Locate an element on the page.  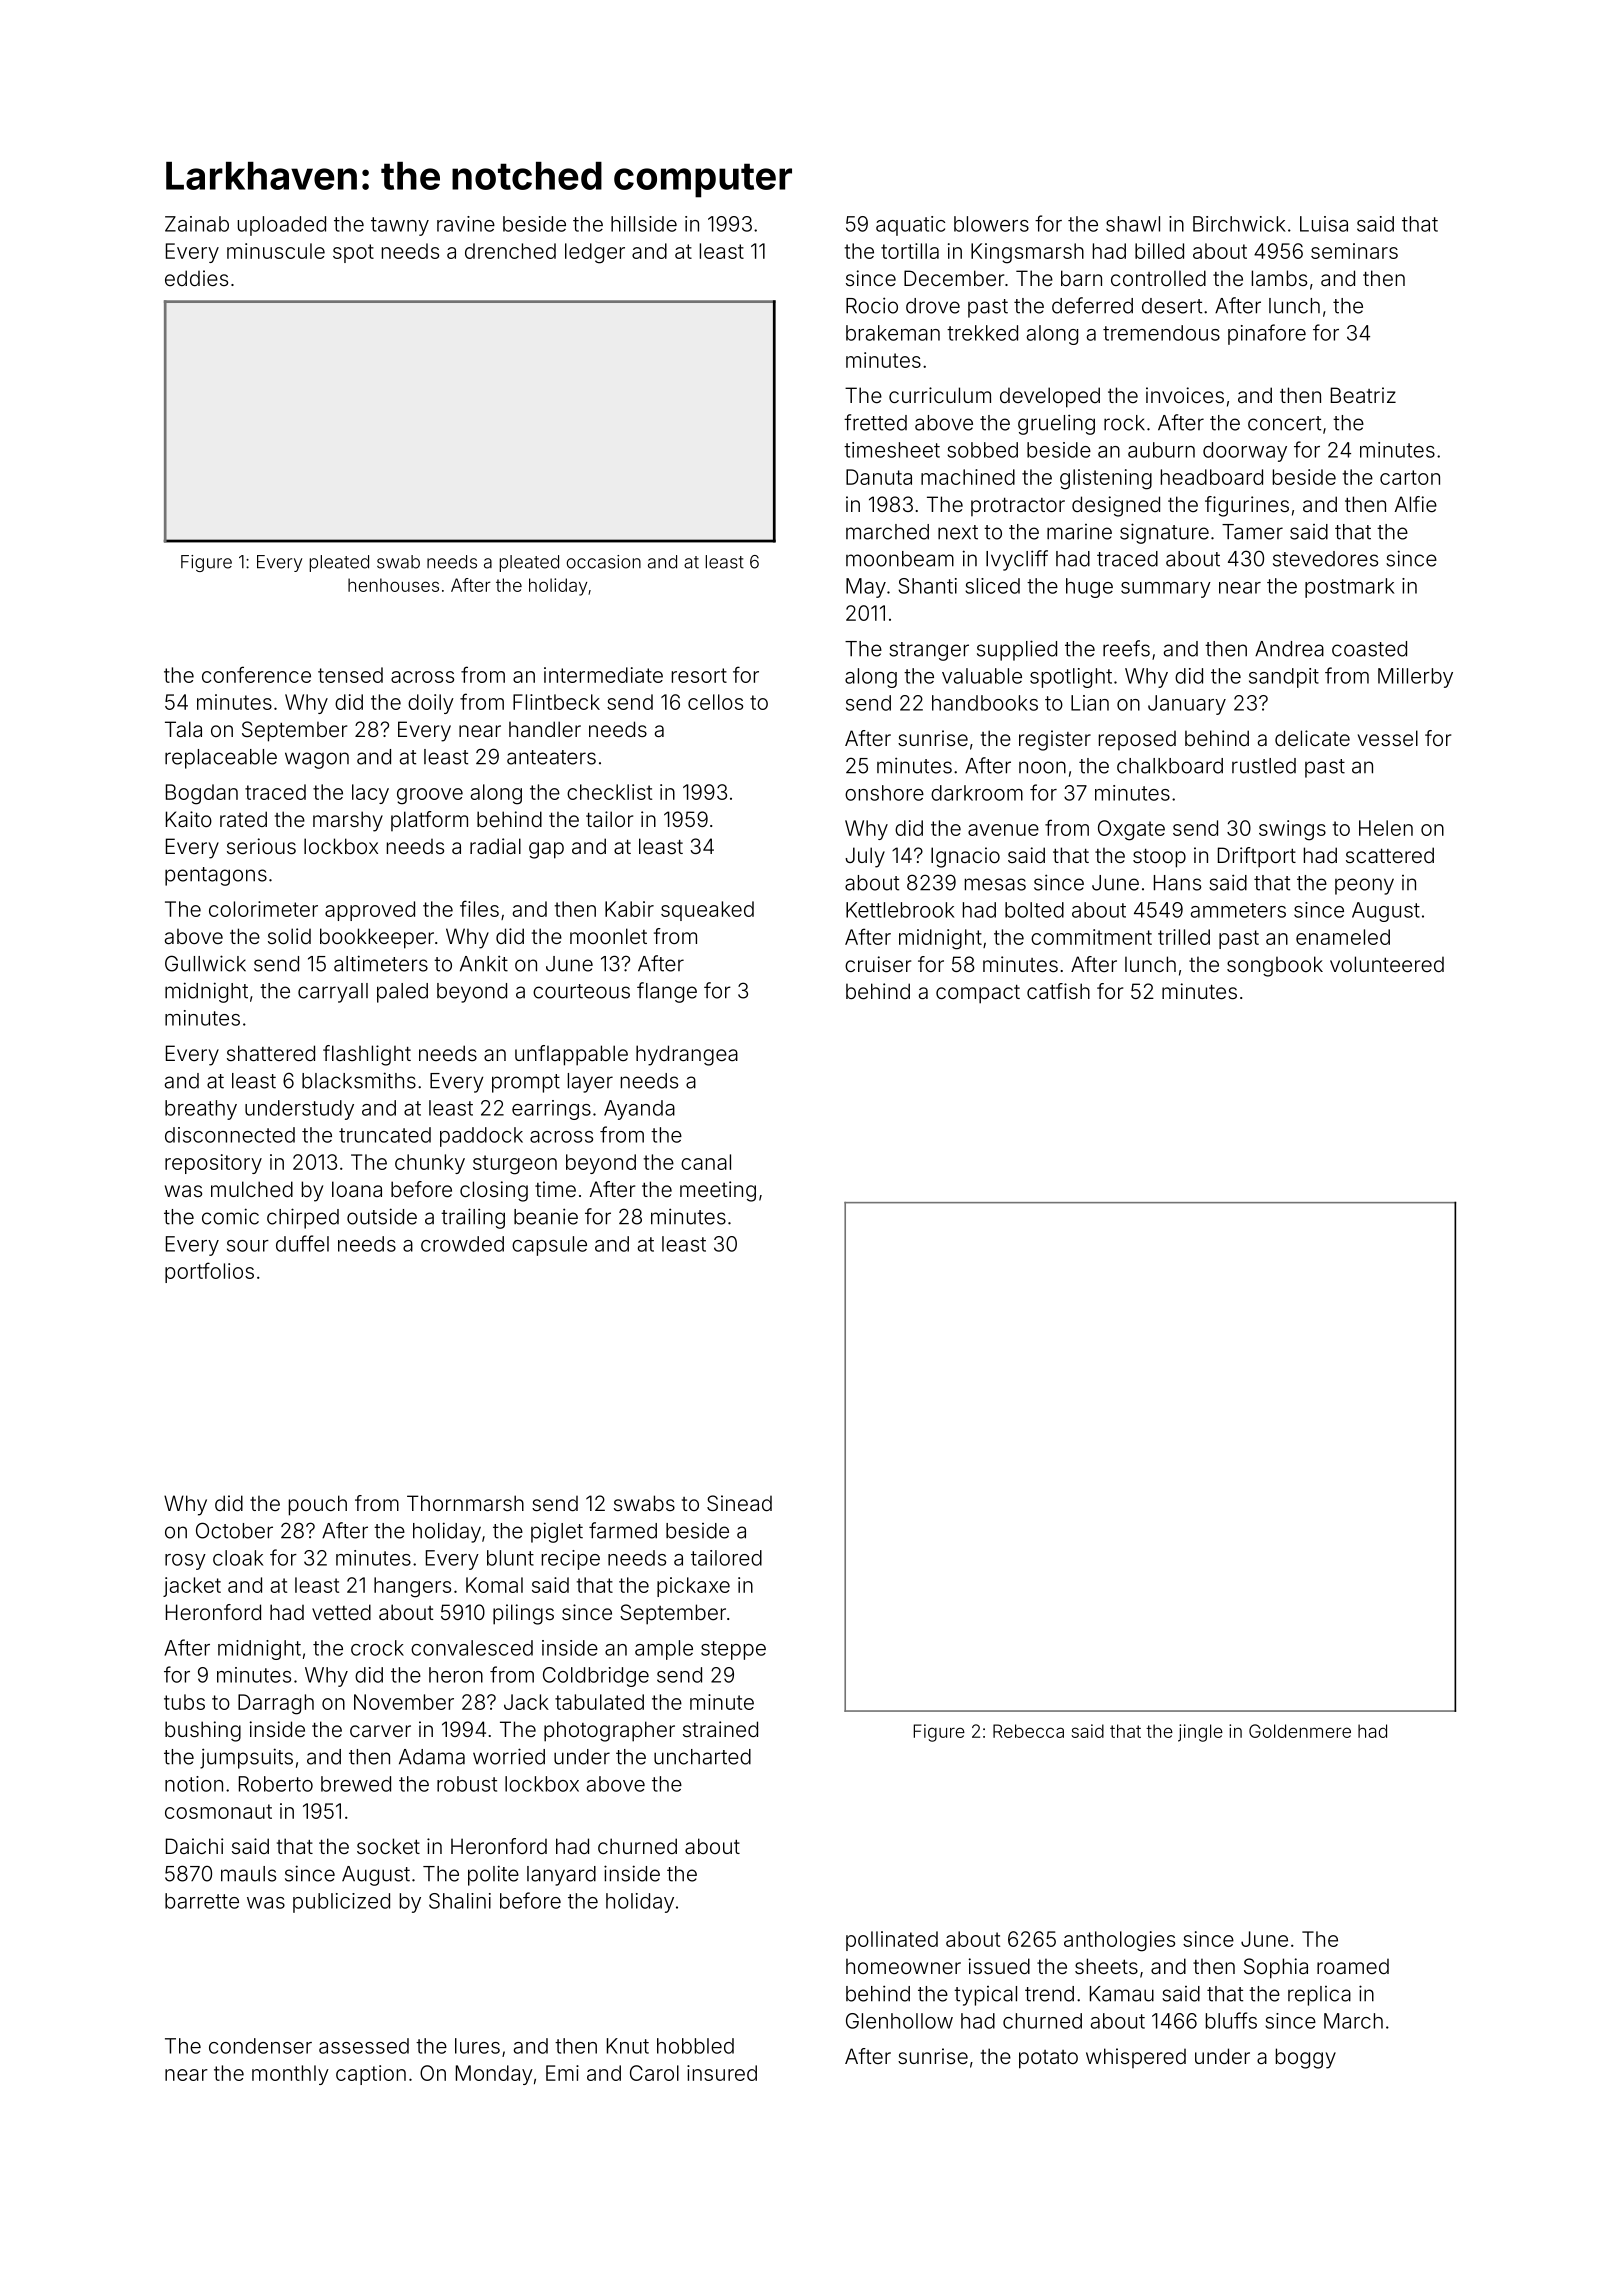
Ankit is located at coordinates (484, 963).
